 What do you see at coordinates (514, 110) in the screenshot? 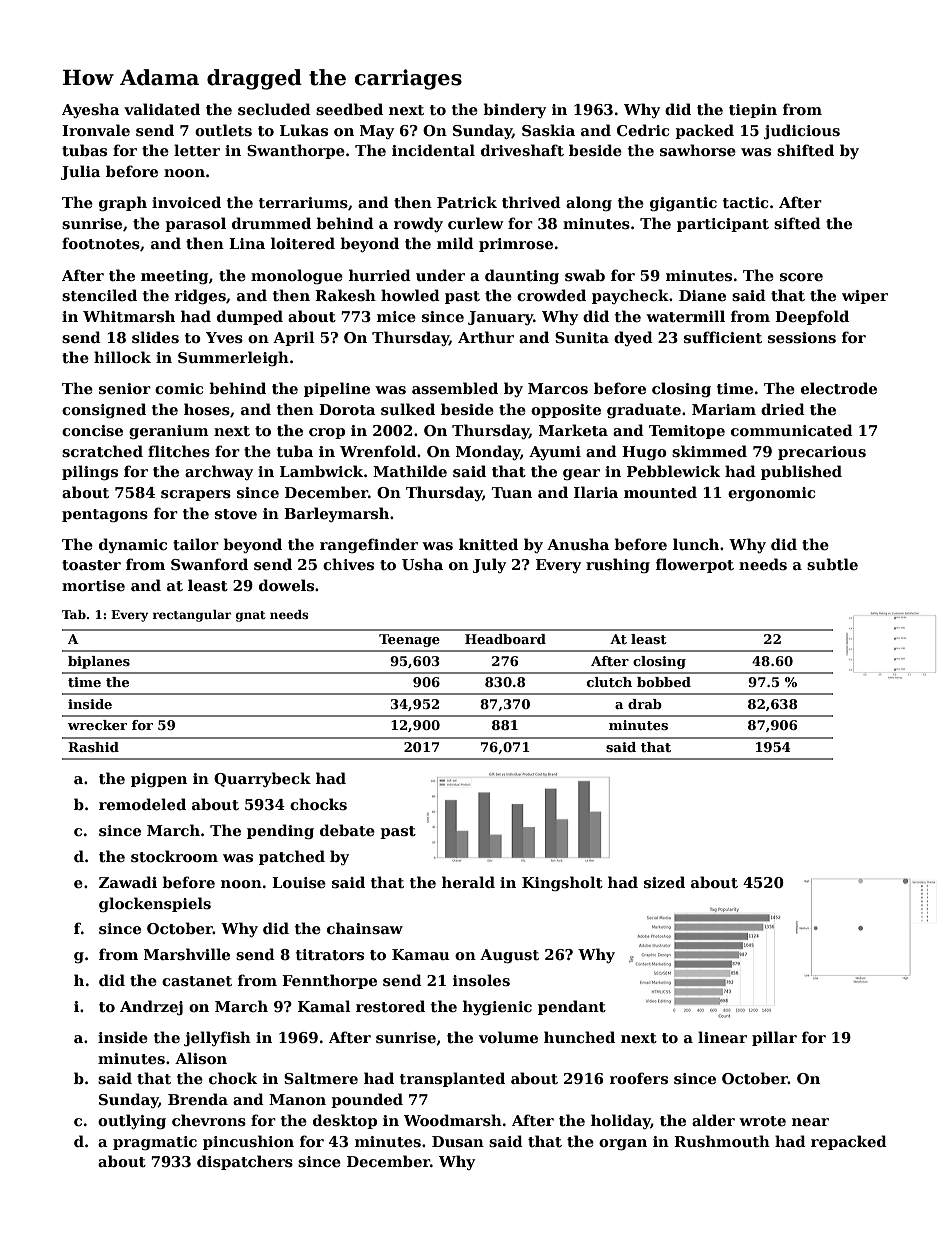
I see `bindery` at bounding box center [514, 110].
